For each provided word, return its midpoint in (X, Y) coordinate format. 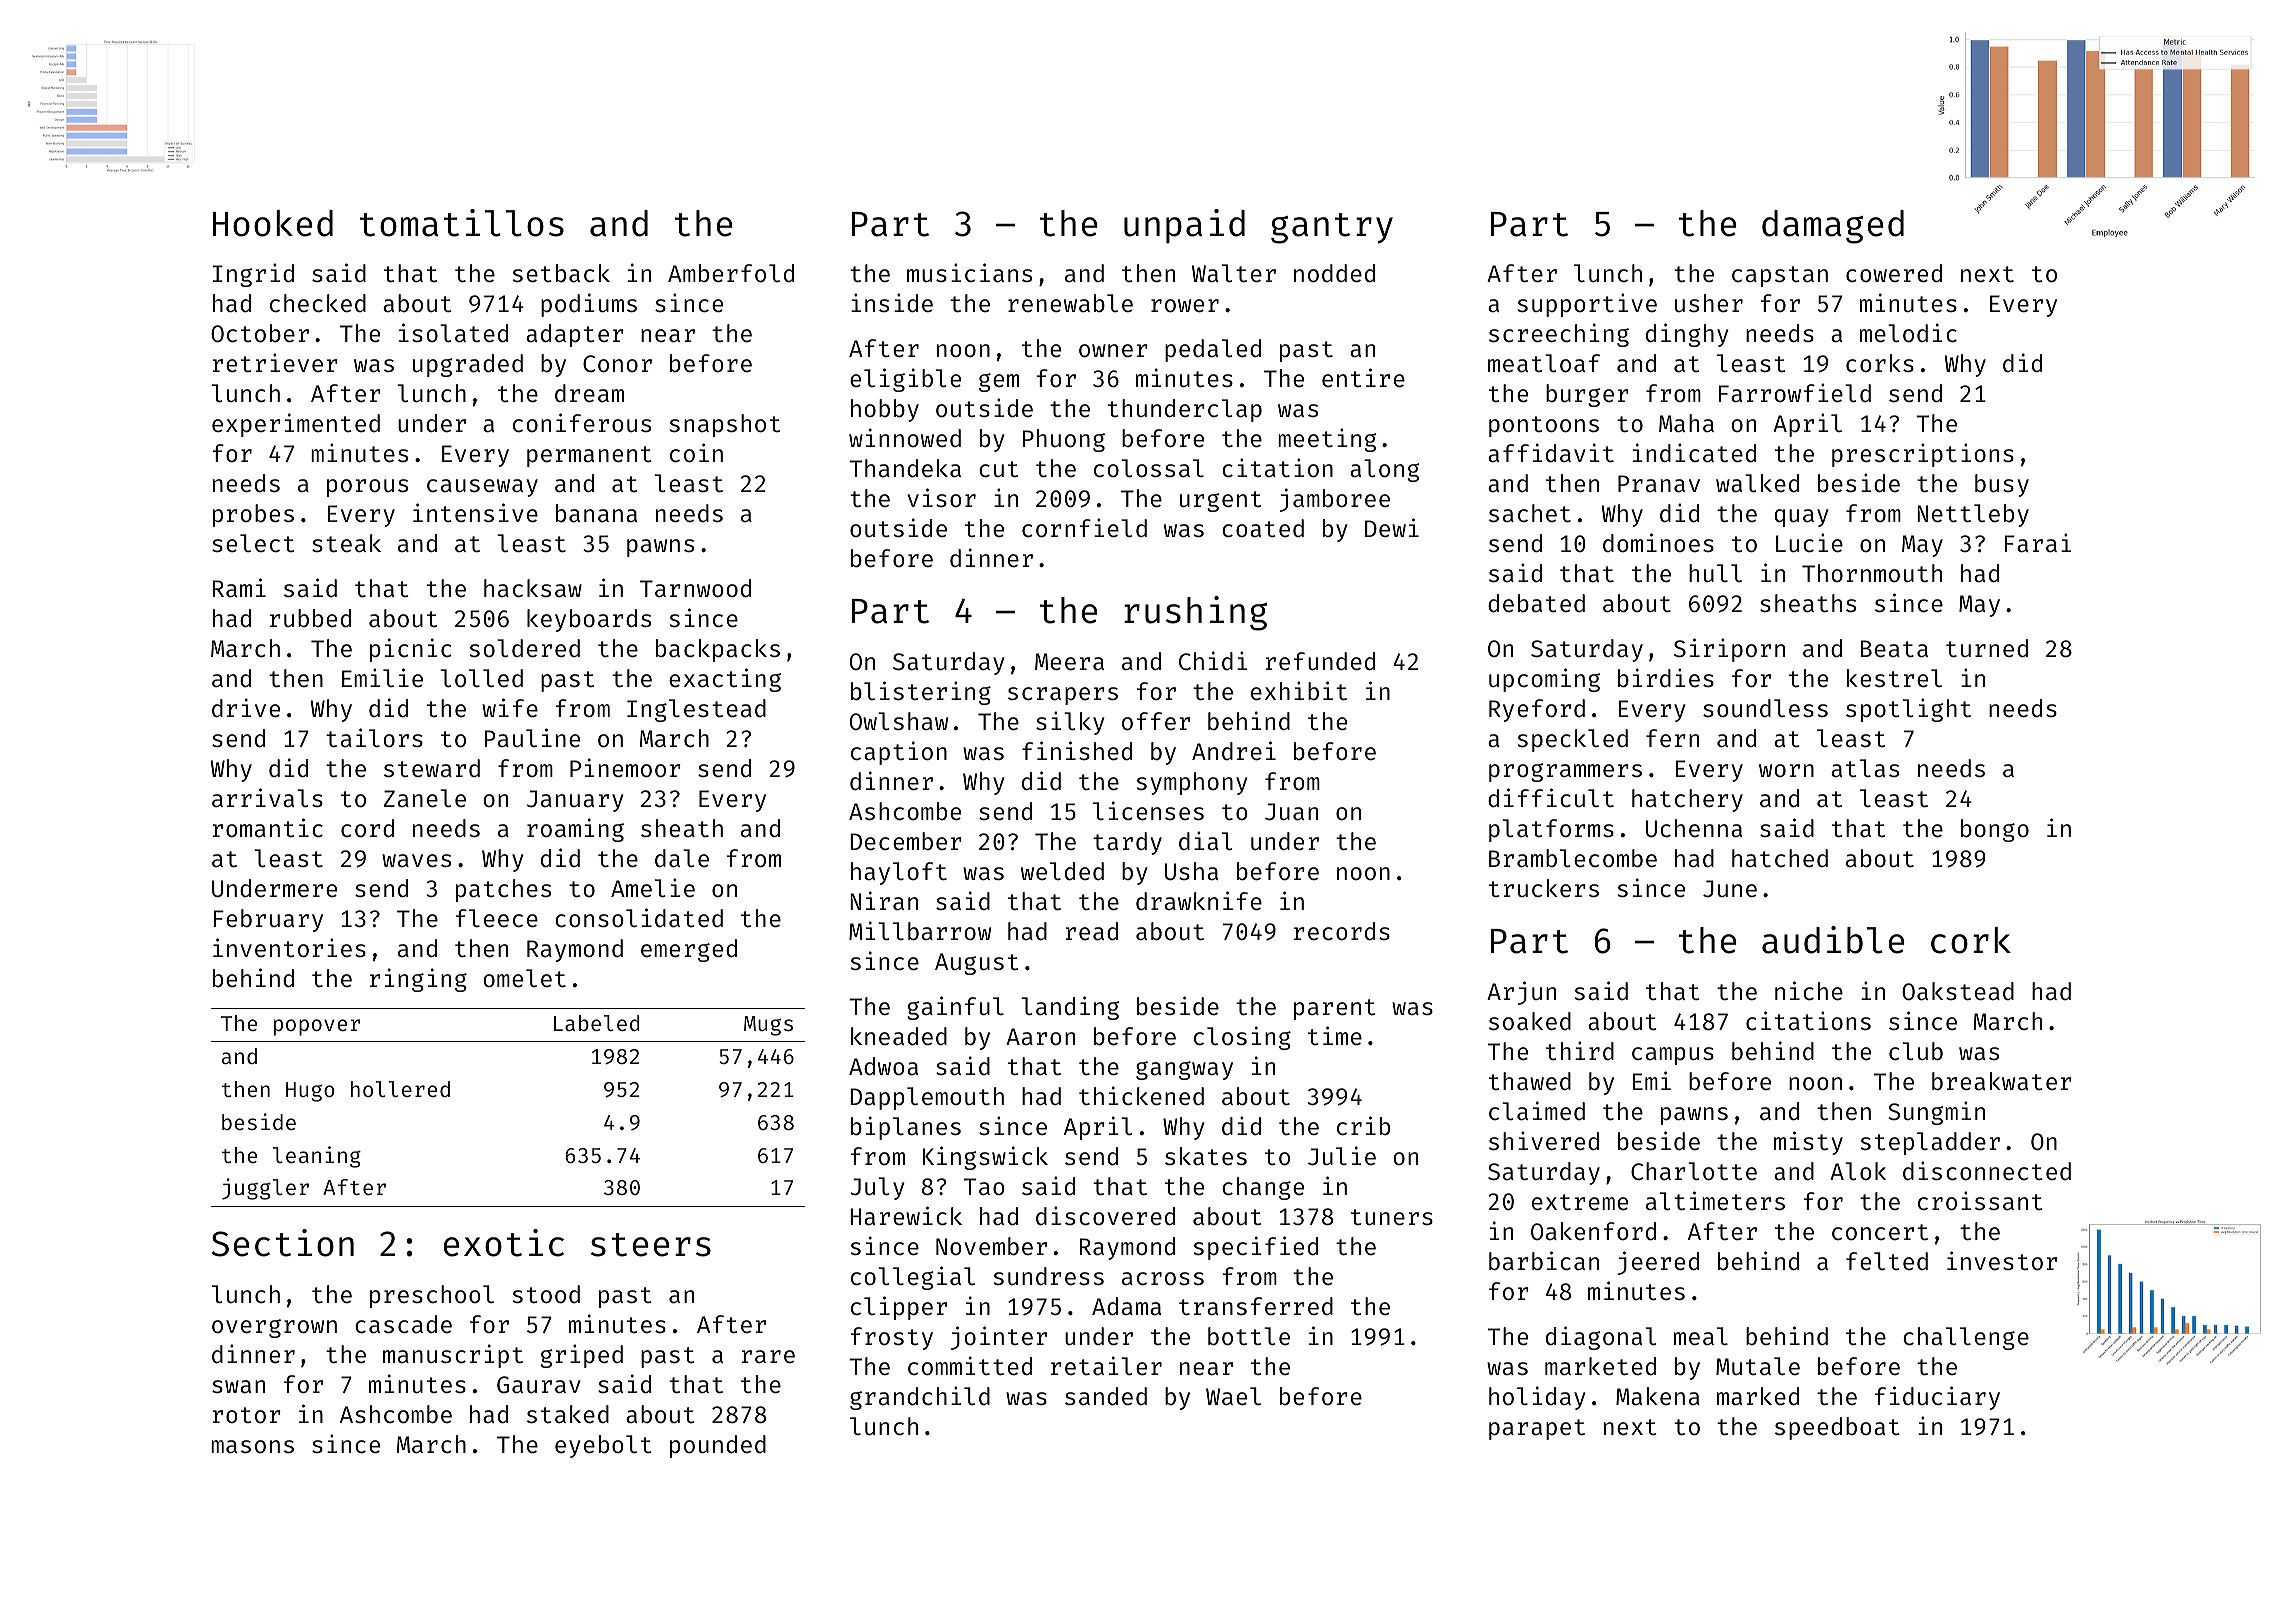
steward (432, 768)
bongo (1995, 830)
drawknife (1199, 900)
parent (1335, 1009)
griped (582, 1356)
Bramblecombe (1573, 858)
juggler (265, 1189)
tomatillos (462, 223)
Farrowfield (1795, 392)
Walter (1234, 273)
